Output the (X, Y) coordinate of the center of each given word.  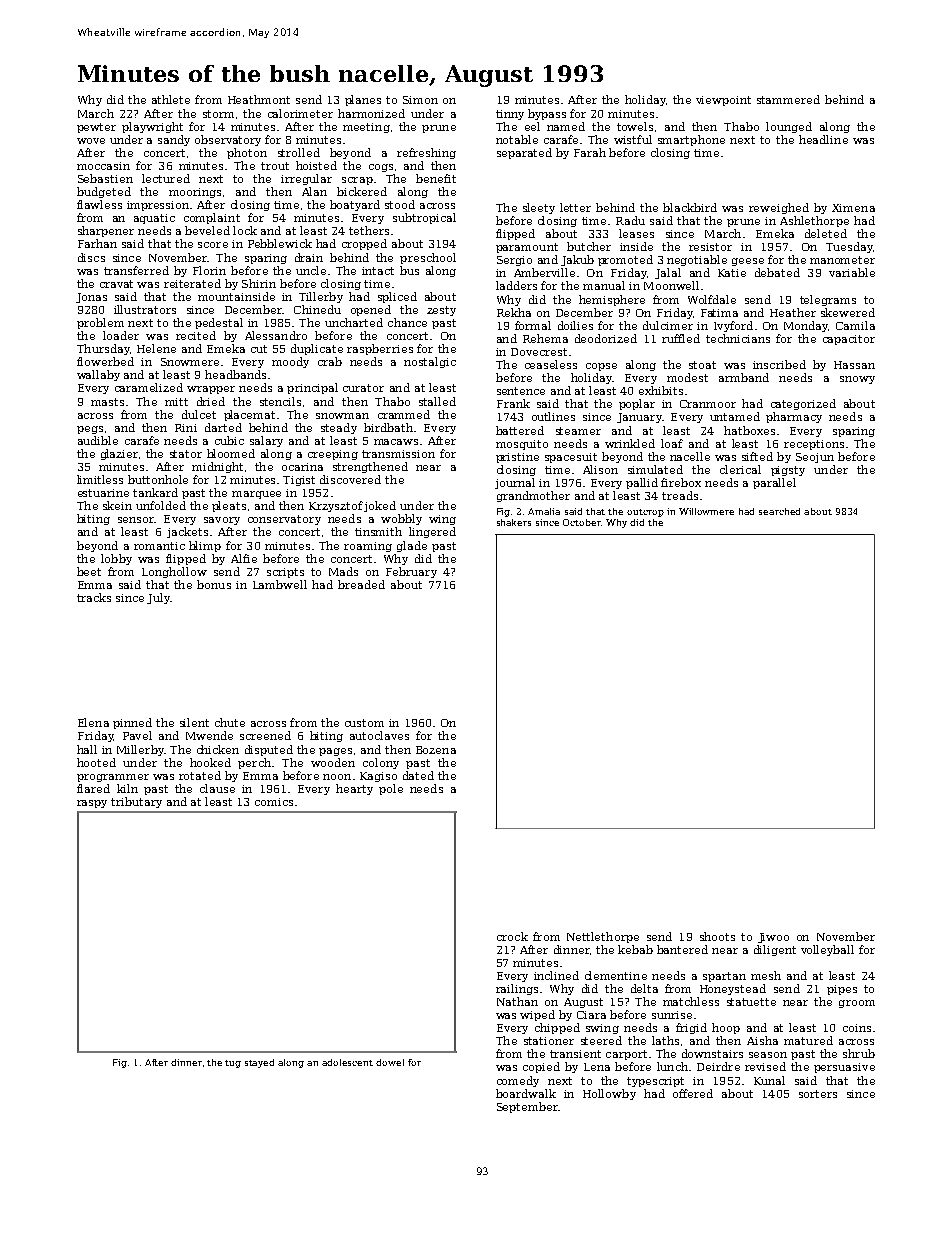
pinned (132, 723)
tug (233, 1064)
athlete (171, 99)
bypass (547, 114)
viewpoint (723, 101)
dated (418, 775)
